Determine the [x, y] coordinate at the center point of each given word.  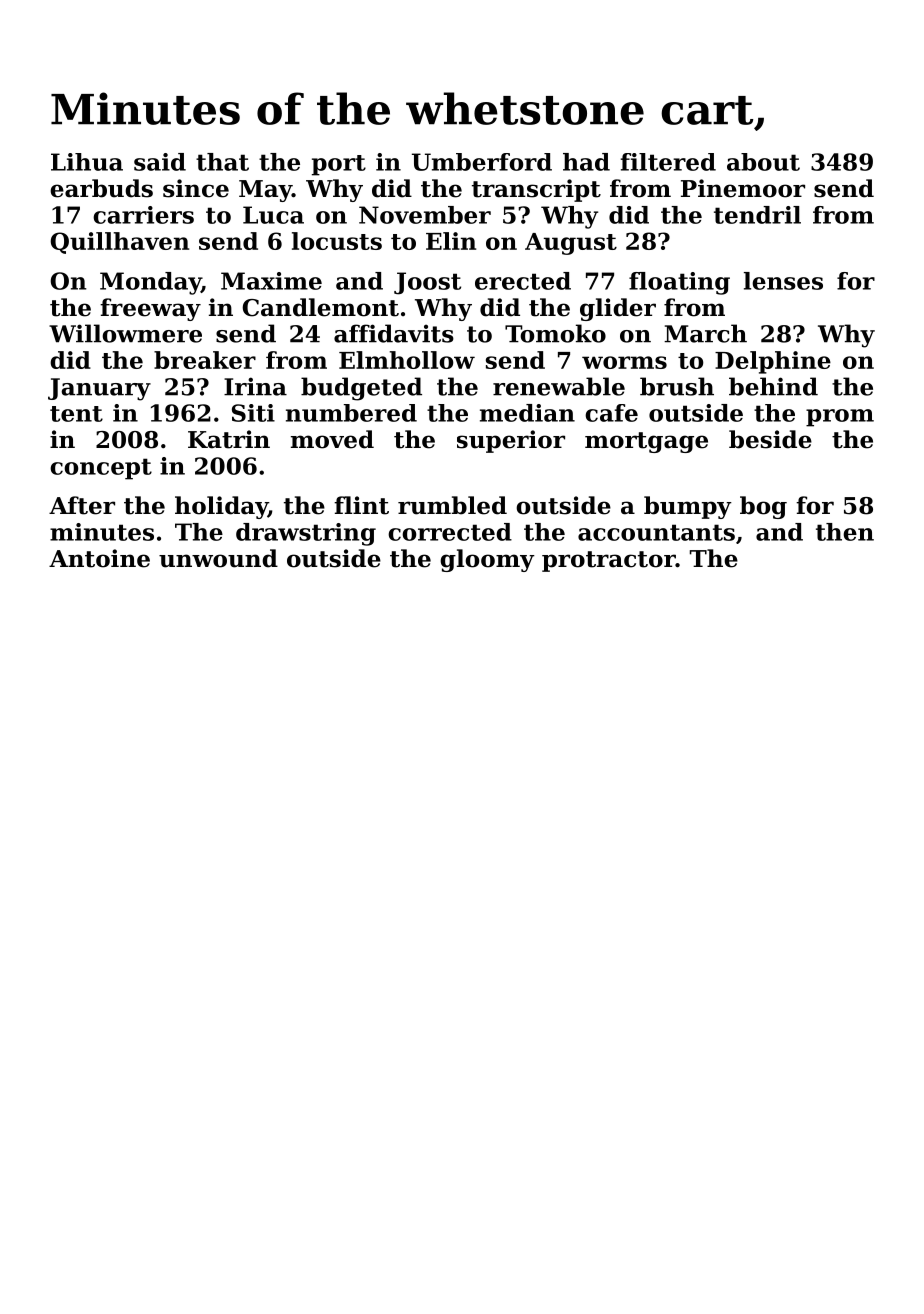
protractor [609, 561]
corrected [450, 532]
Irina [255, 386]
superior [511, 441]
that [222, 162]
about [763, 162]
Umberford [482, 162]
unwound [218, 558]
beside [770, 439]
